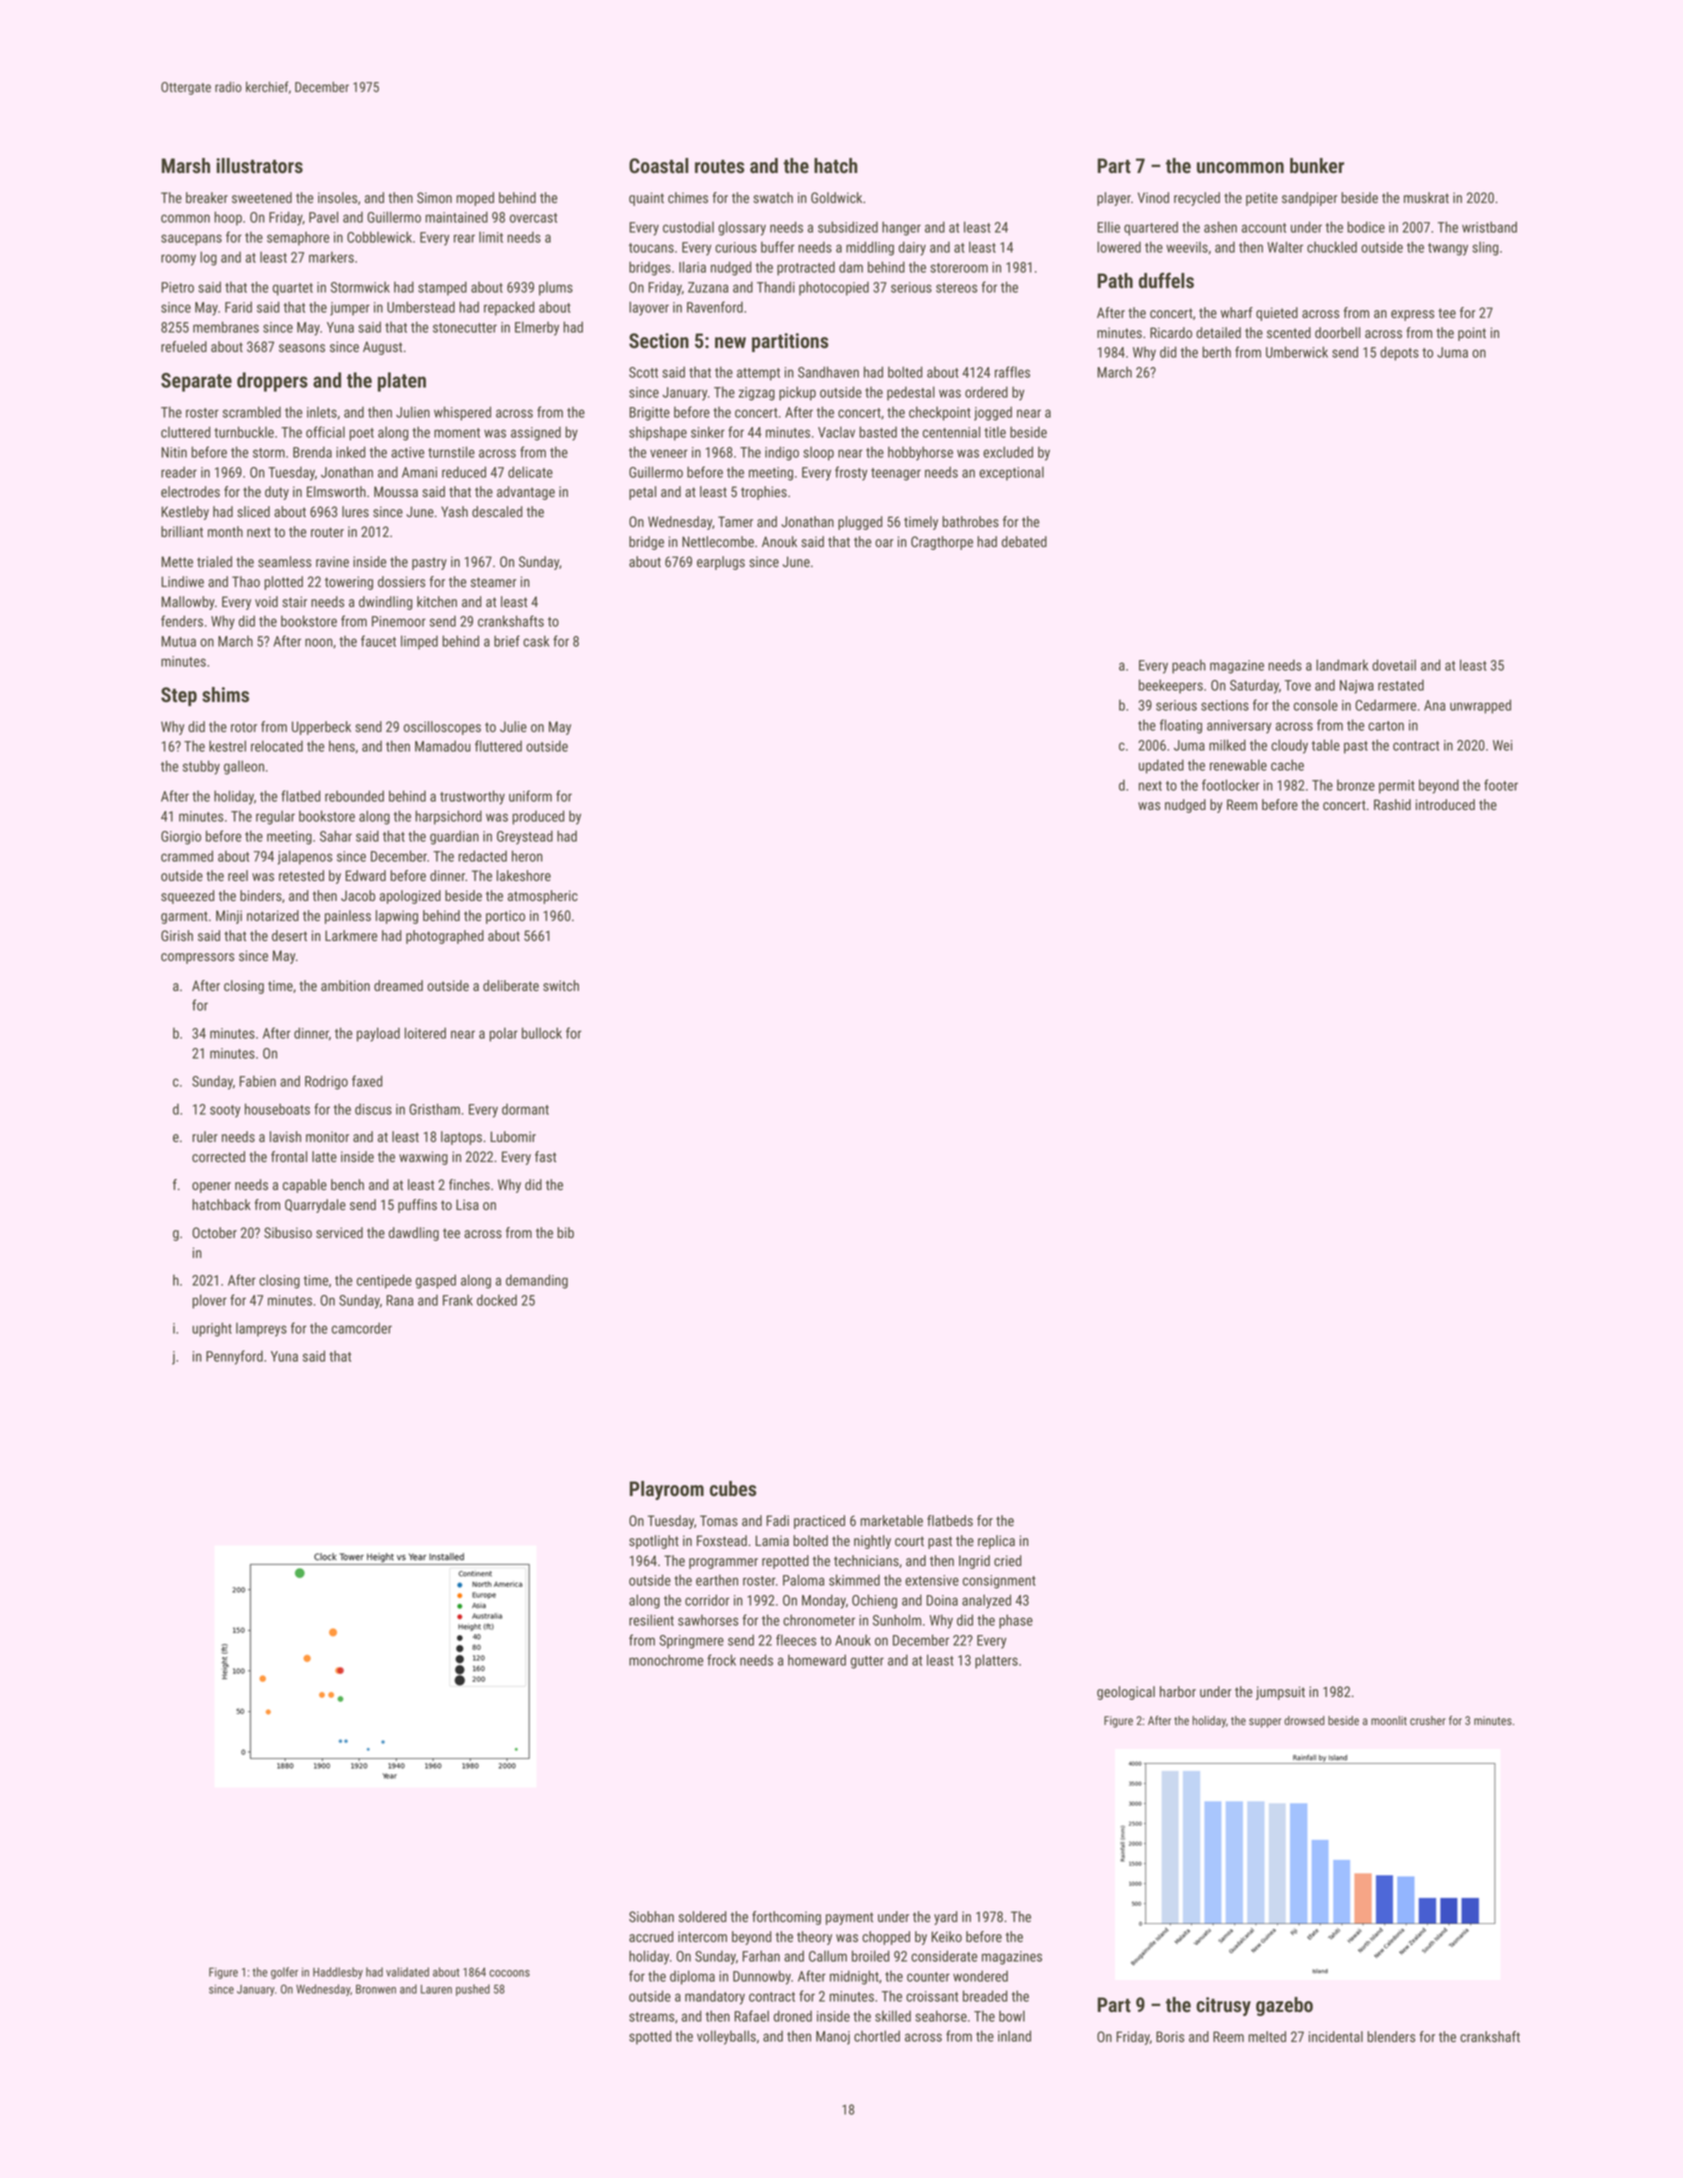 Image resolution: width=1683 pixels, height=2178 pixels. Describe the element at coordinates (186, 166) in the document. I see `Marsh` at that location.
